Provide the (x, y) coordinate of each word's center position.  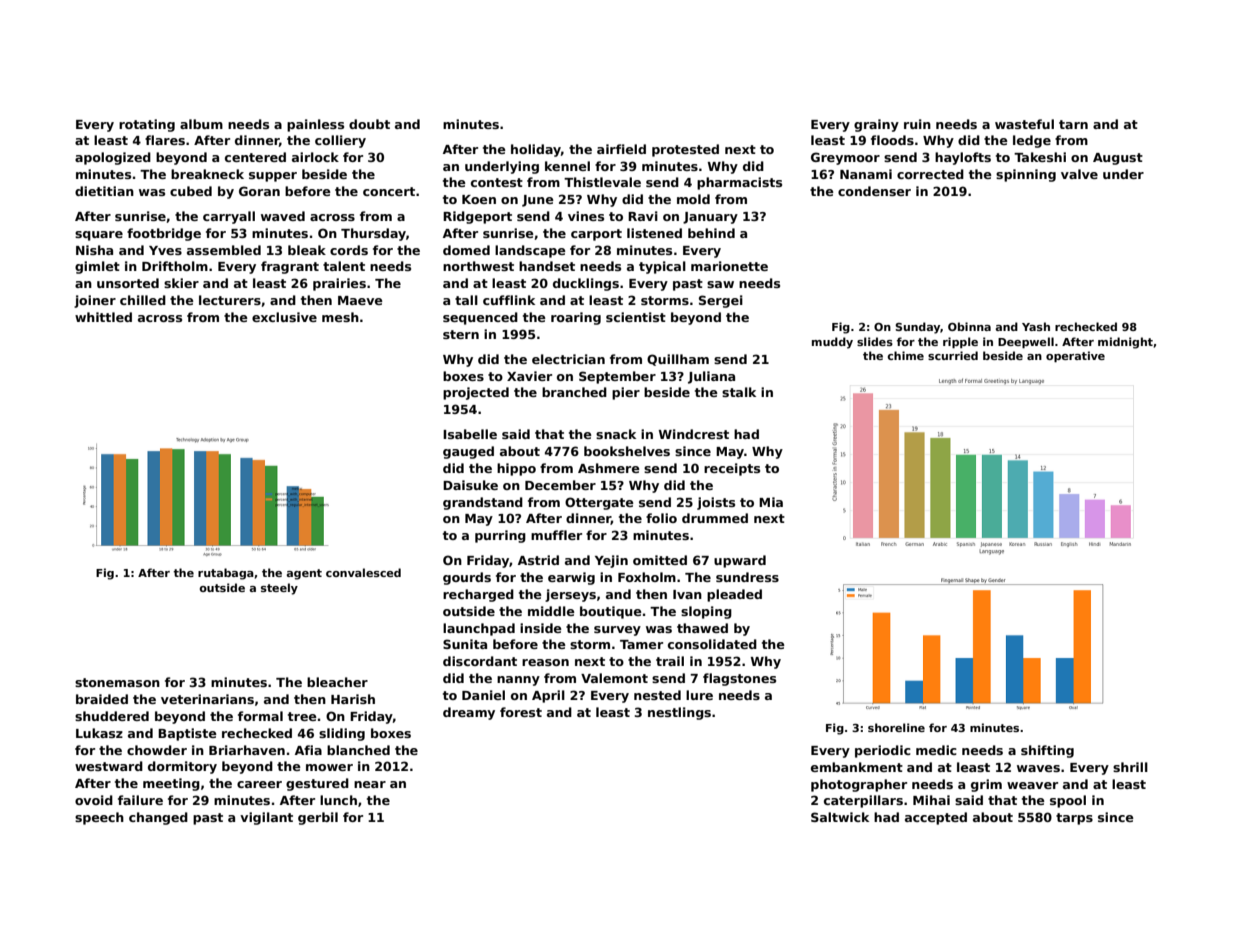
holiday (536, 150)
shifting (1047, 751)
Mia (771, 502)
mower (329, 767)
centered (255, 157)
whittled (103, 317)
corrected (930, 174)
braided (102, 699)
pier (626, 393)
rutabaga (226, 574)
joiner (95, 301)
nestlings (679, 713)
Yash (1036, 326)
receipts (732, 469)
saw (720, 284)
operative (1075, 356)
